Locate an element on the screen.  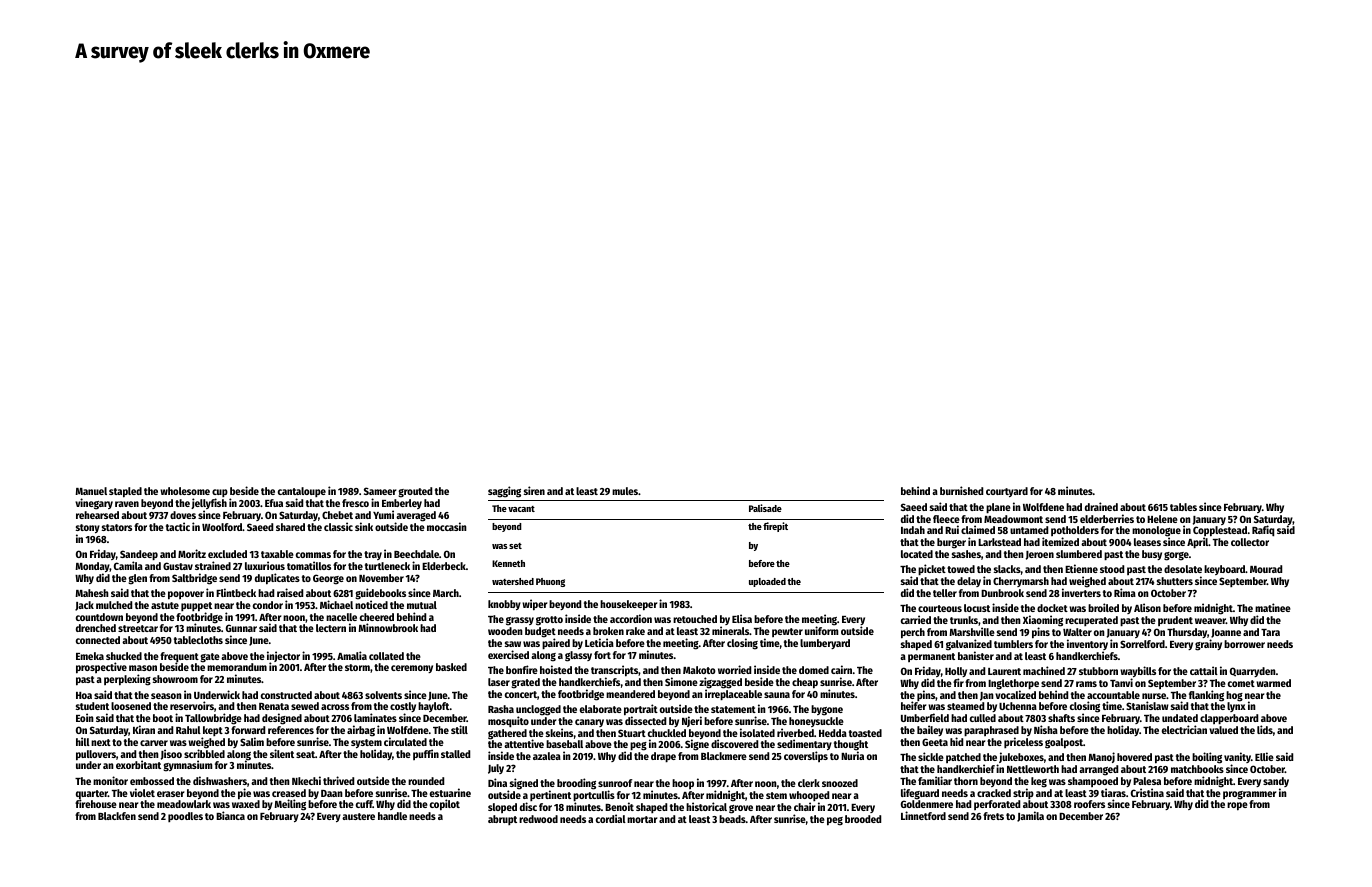
connected is located at coordinates (98, 640).
